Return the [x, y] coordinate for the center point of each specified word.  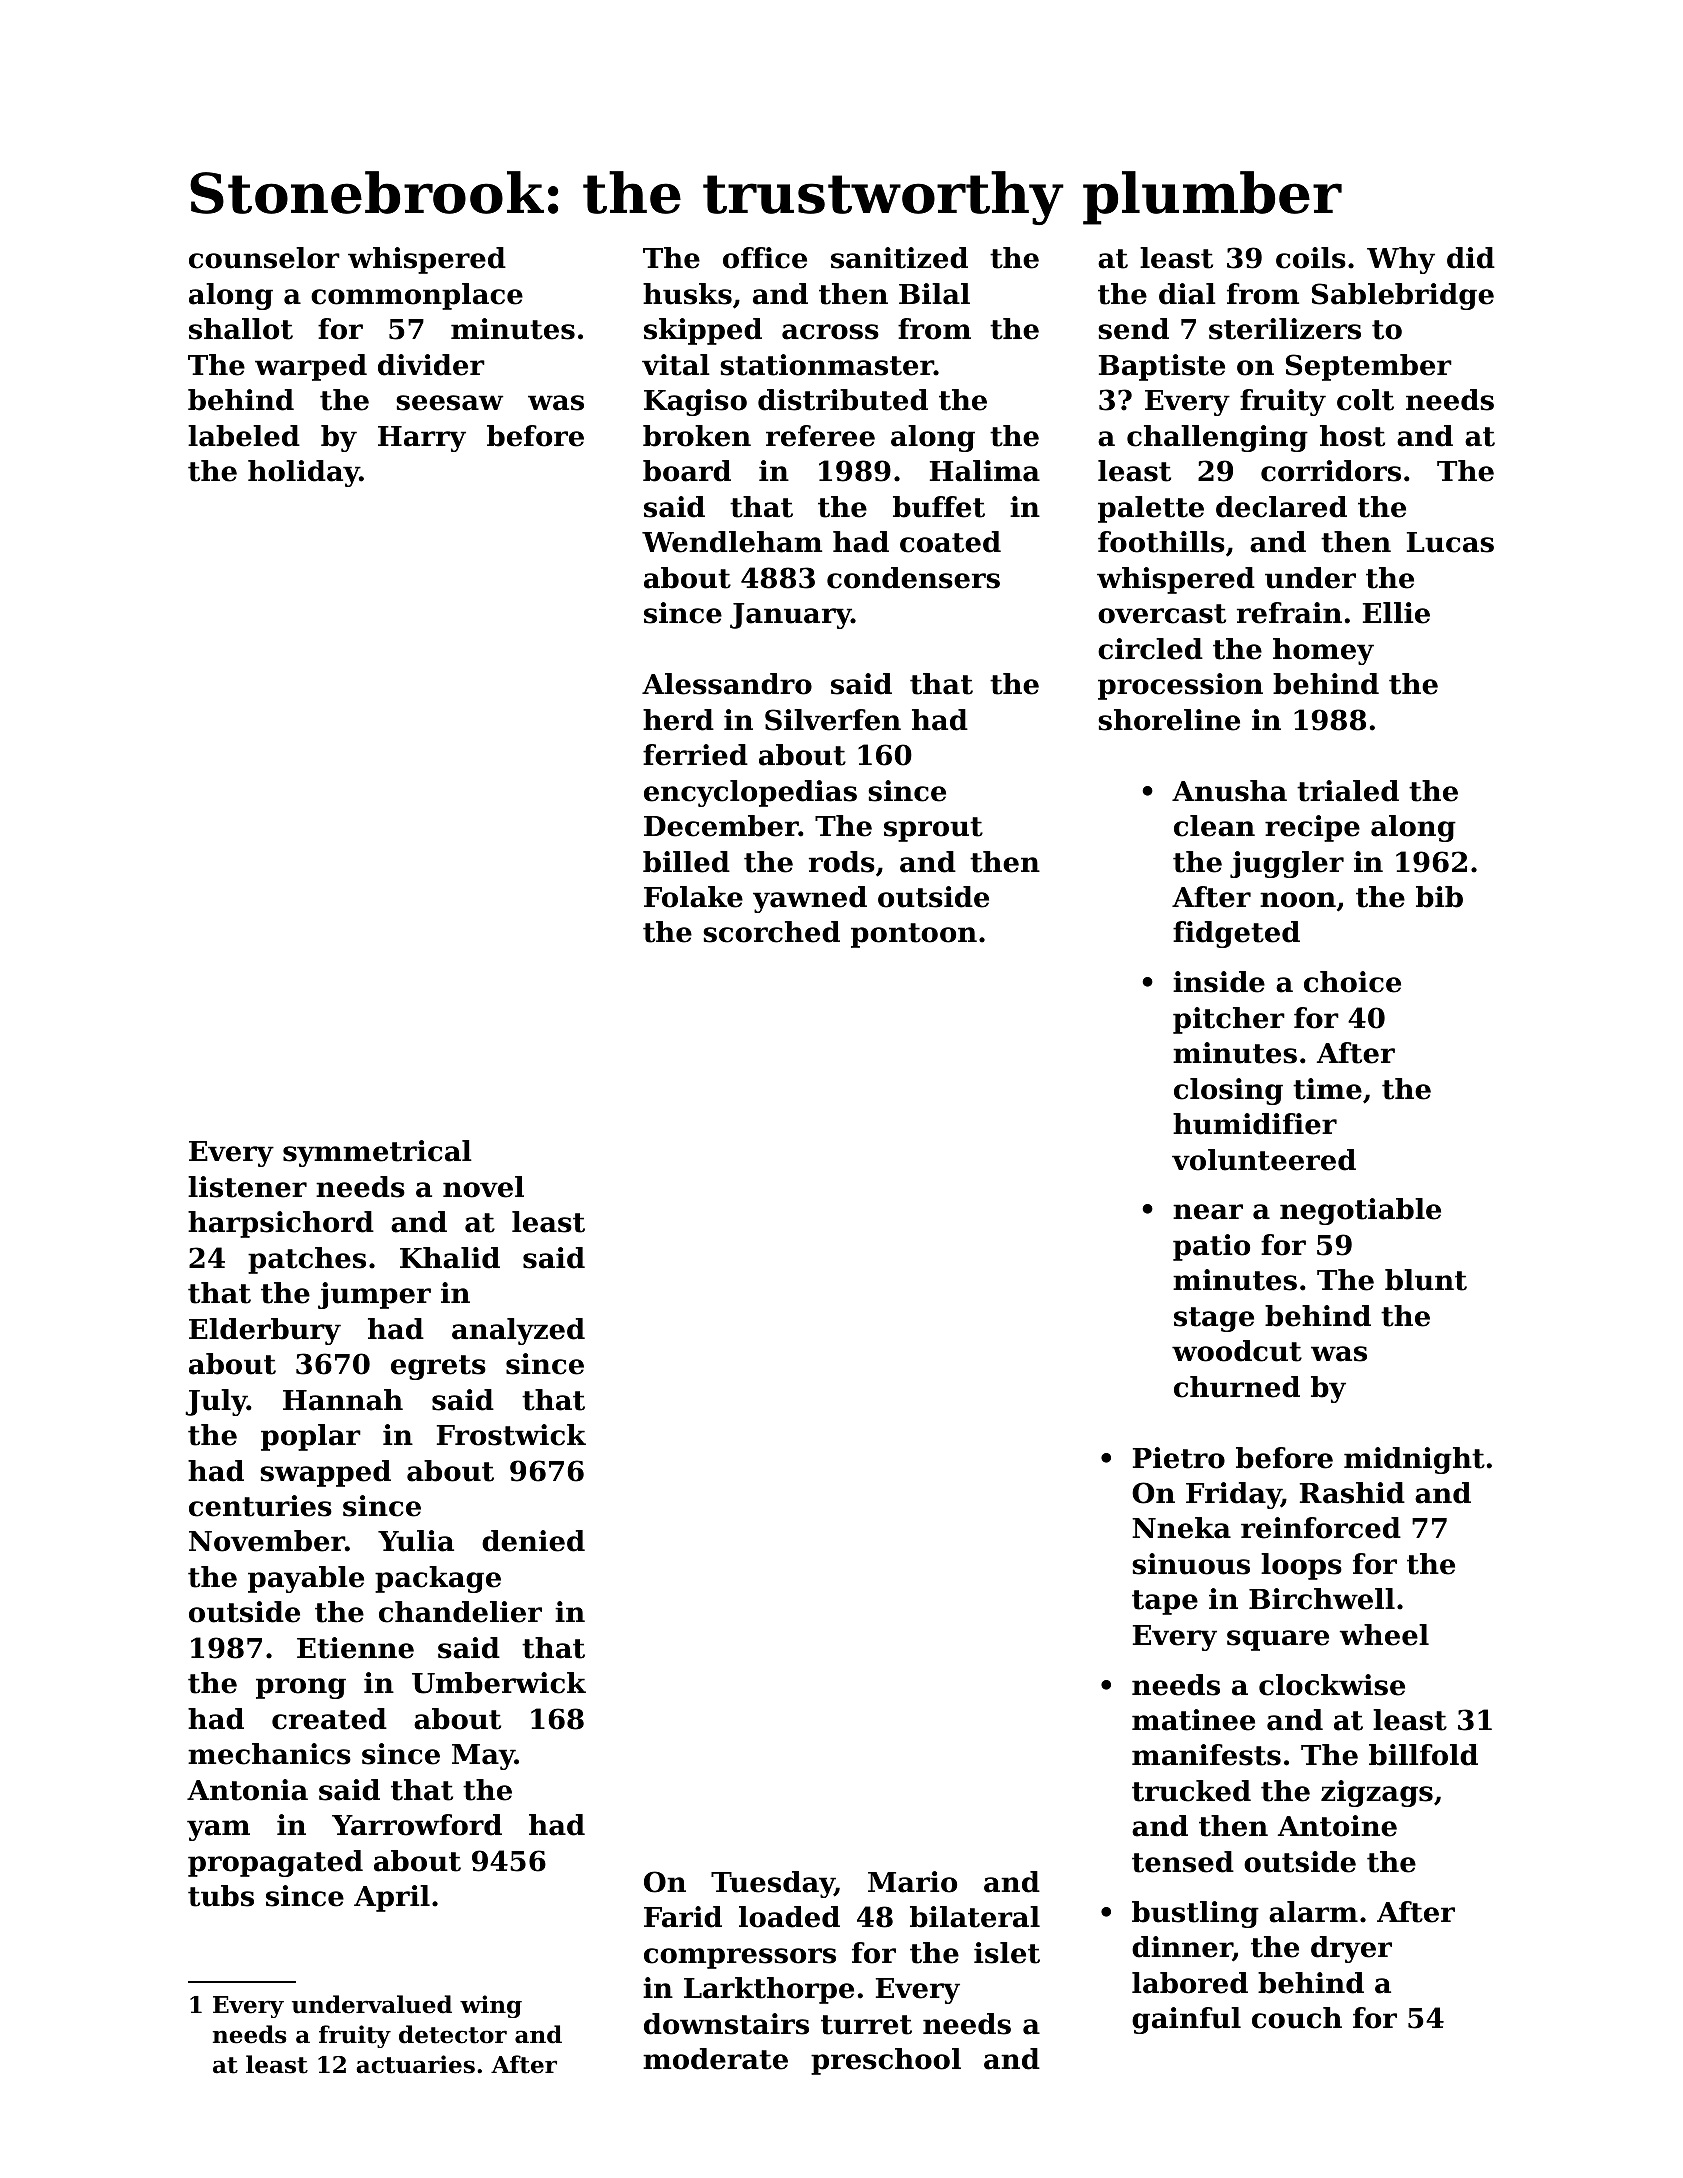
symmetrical [377, 1153]
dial [1187, 294]
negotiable [1360, 1211]
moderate [715, 2059]
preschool [886, 2061]
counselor [264, 258]
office [765, 258]
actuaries [415, 2064]
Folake [693, 897]
